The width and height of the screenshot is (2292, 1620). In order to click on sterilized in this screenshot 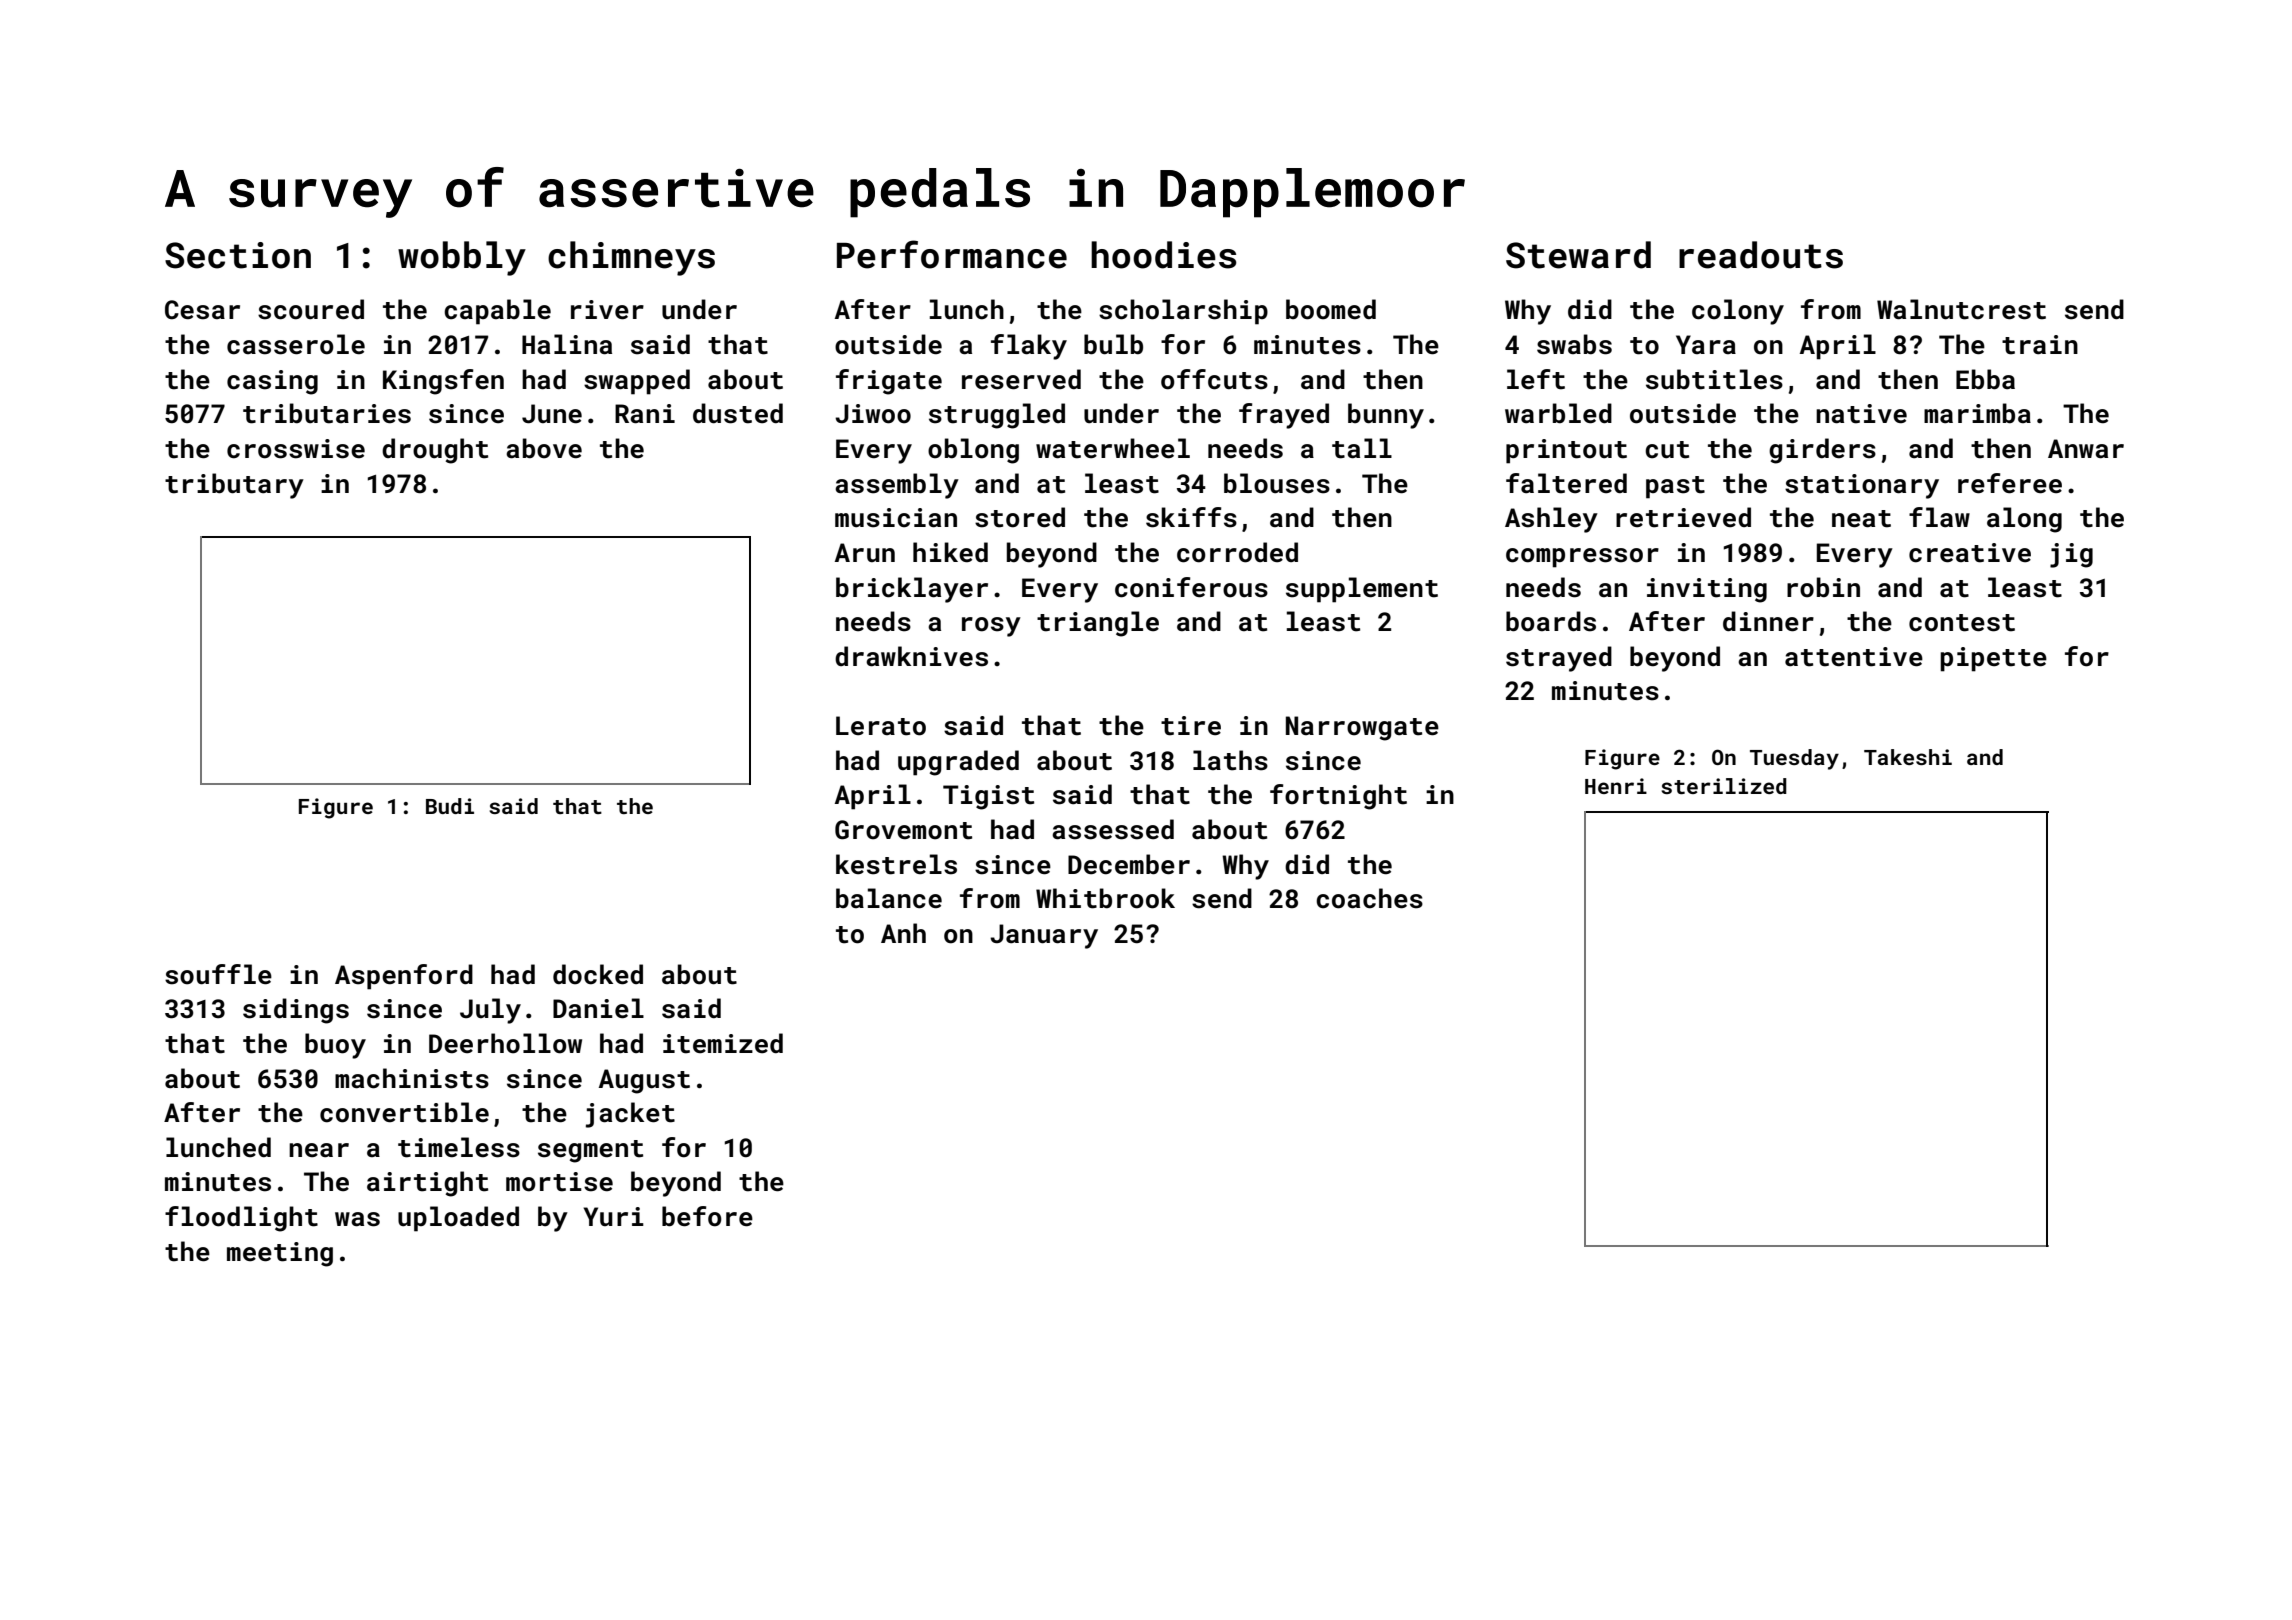, I will do `click(1724, 786)`.
